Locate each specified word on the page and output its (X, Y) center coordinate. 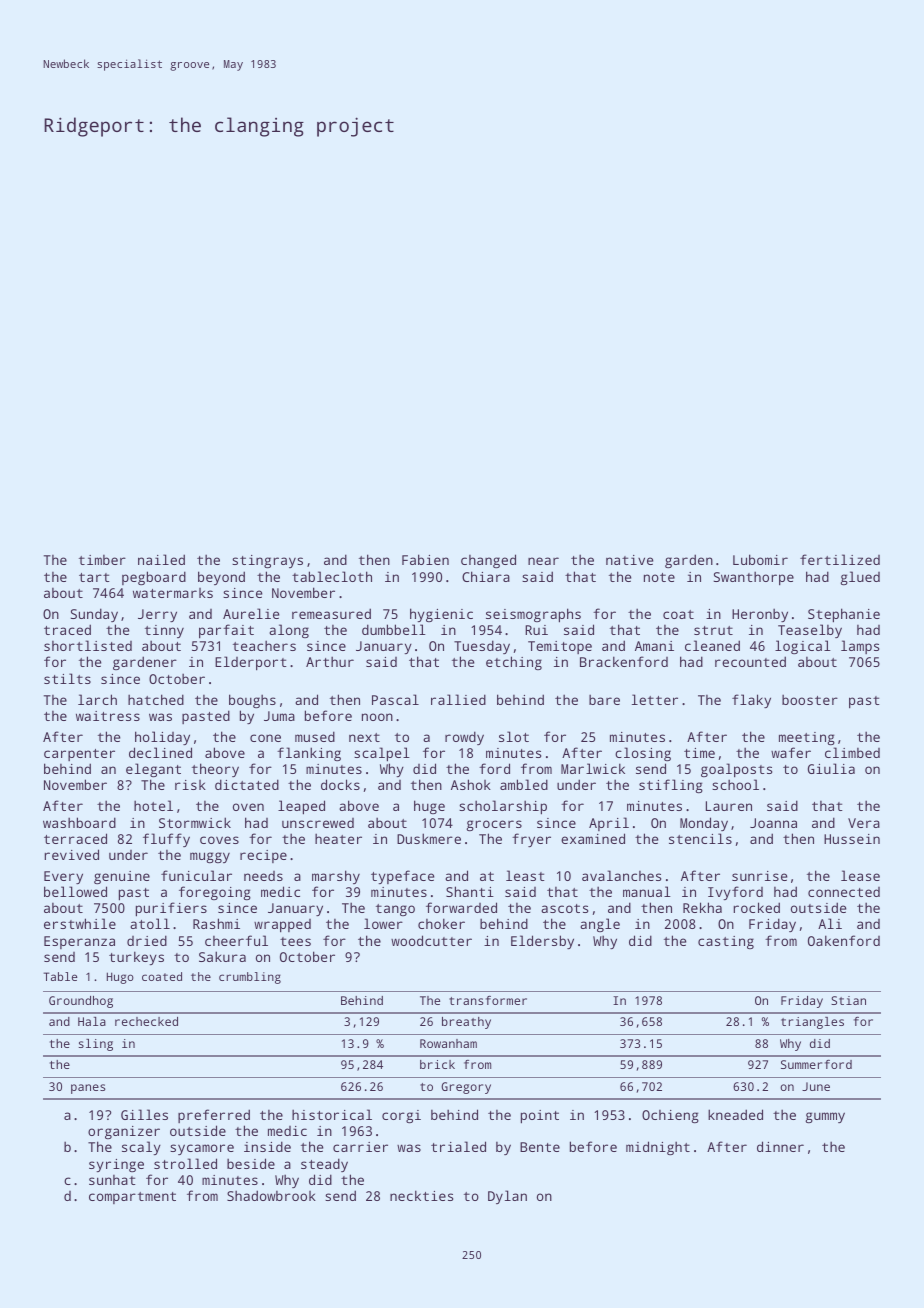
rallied (458, 699)
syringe (116, 1165)
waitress (108, 716)
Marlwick (593, 768)
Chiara (486, 576)
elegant (153, 770)
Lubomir (760, 559)
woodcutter (431, 940)
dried (147, 940)
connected (844, 892)
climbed (852, 752)
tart (94, 577)
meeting (807, 738)
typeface (402, 877)
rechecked (146, 1021)
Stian (848, 1000)
